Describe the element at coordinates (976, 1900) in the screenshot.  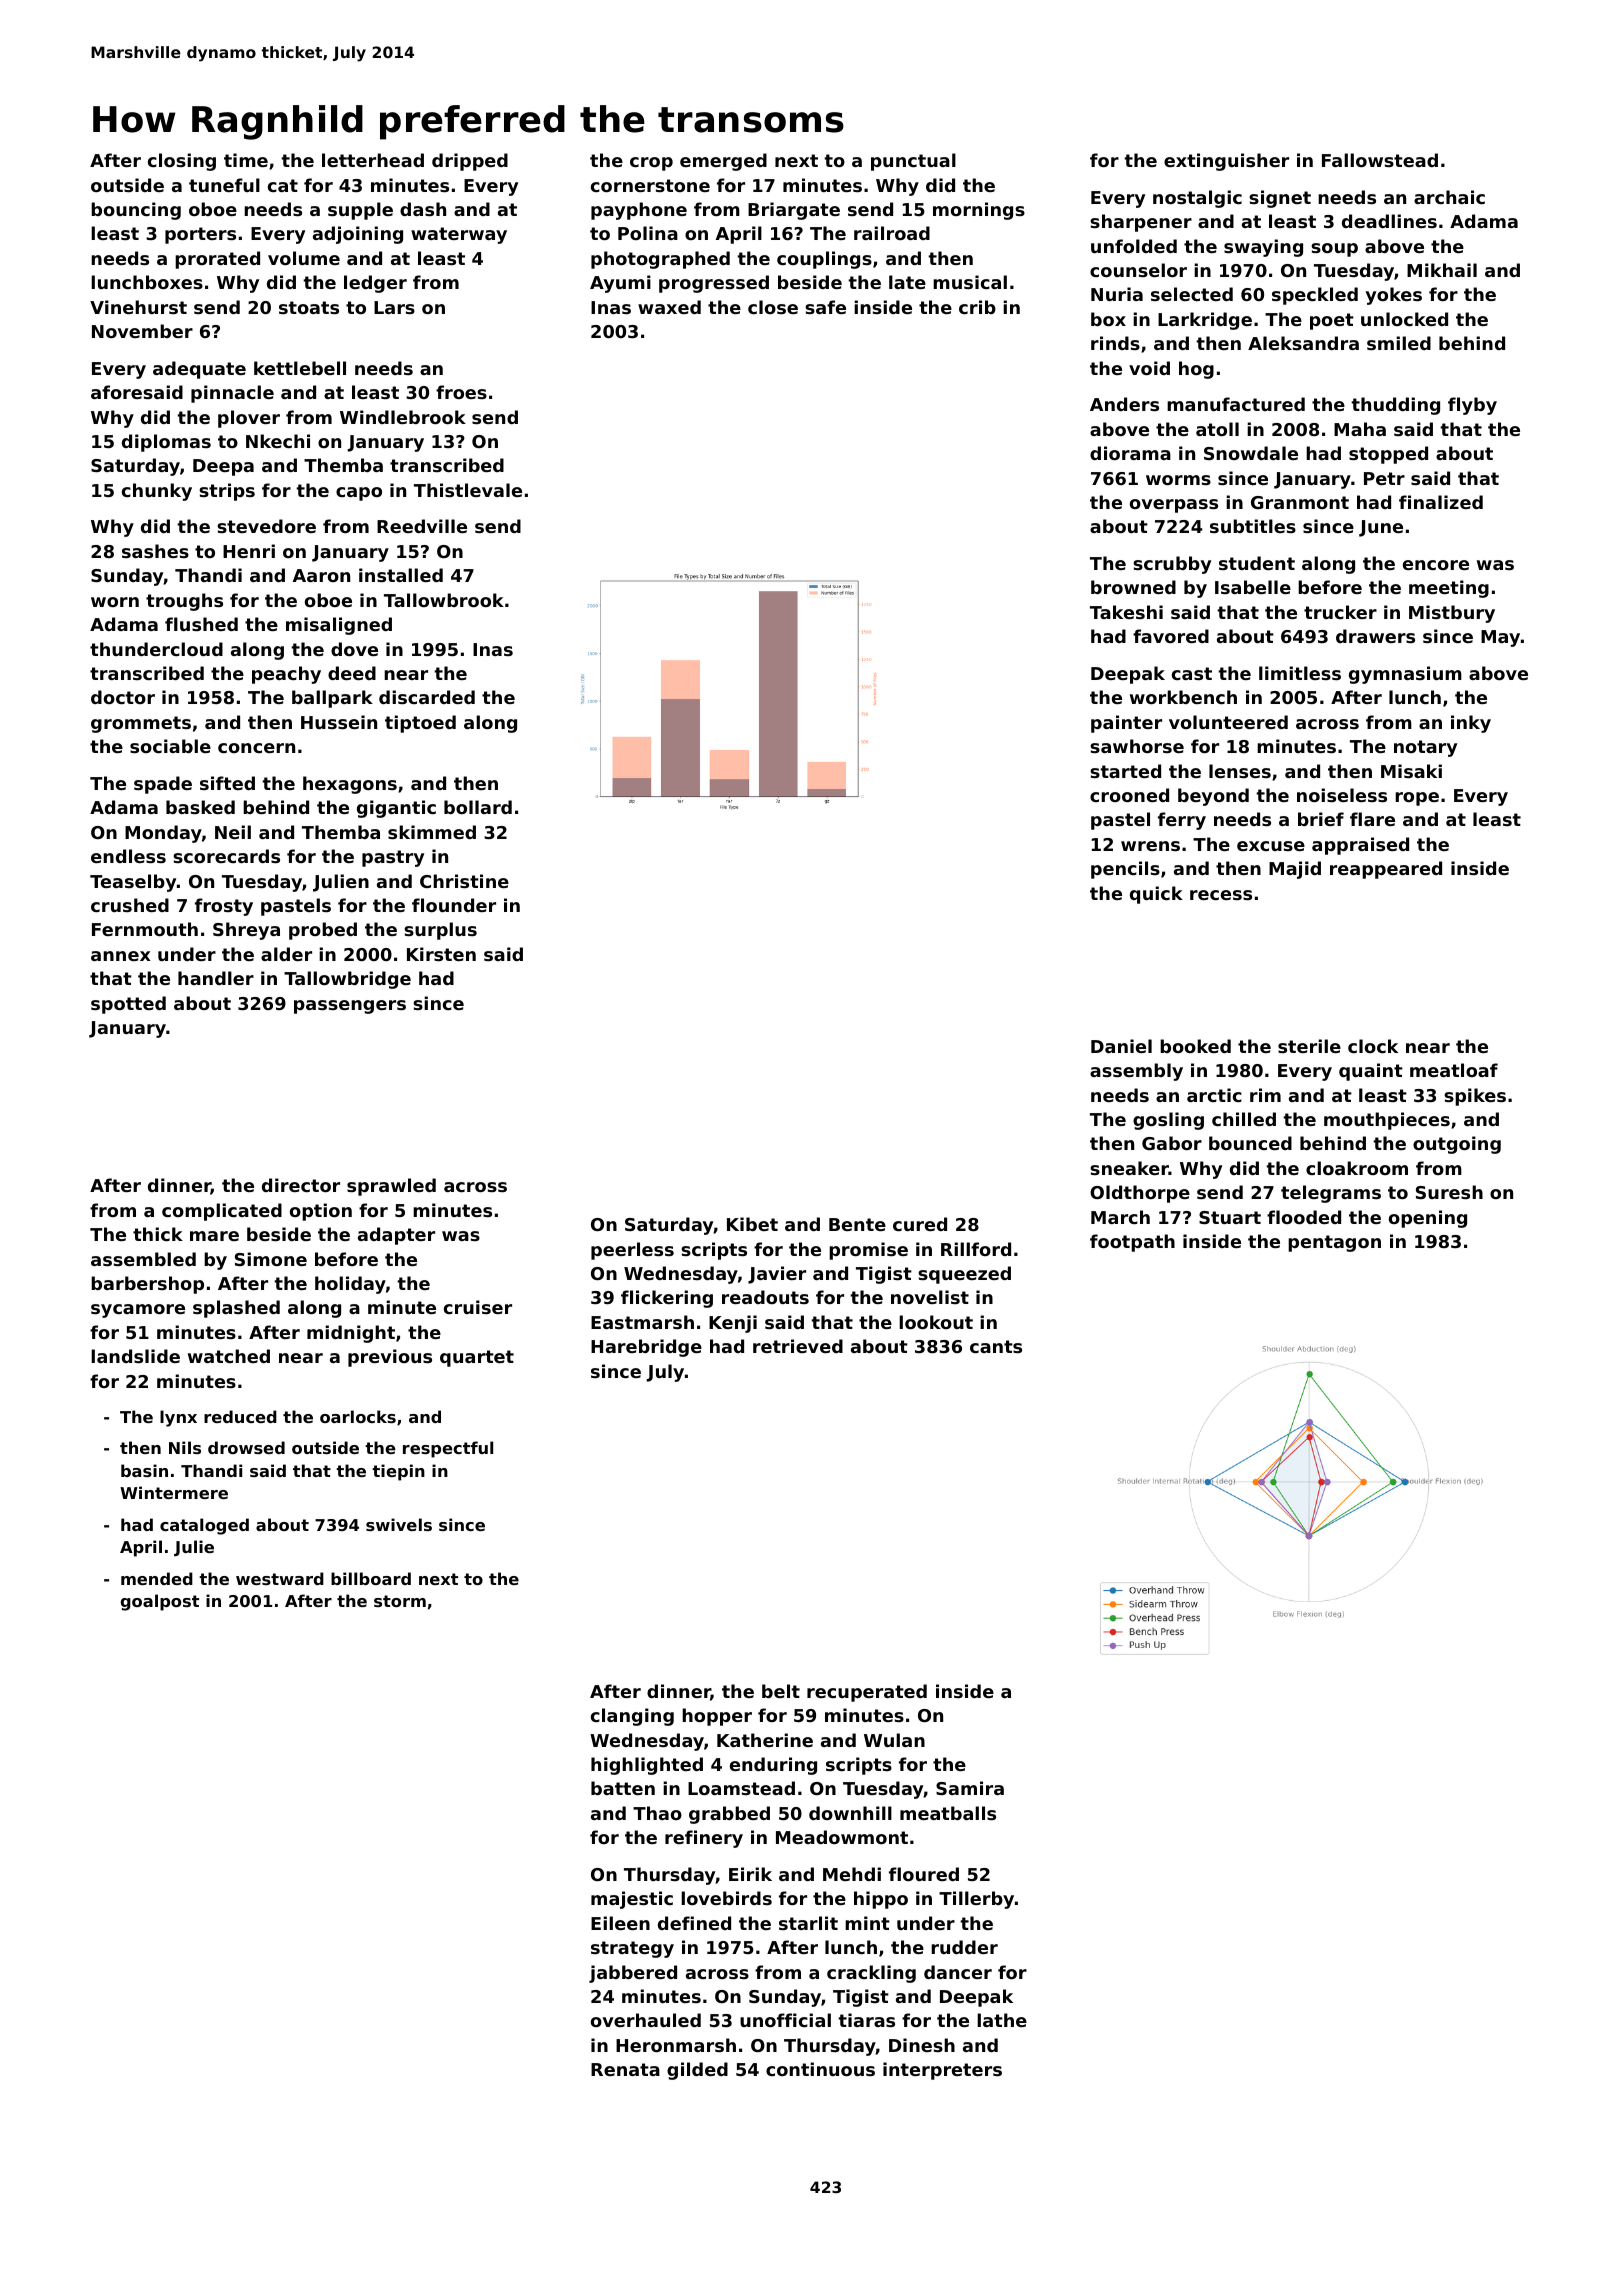
I see `Tillerby` at that location.
